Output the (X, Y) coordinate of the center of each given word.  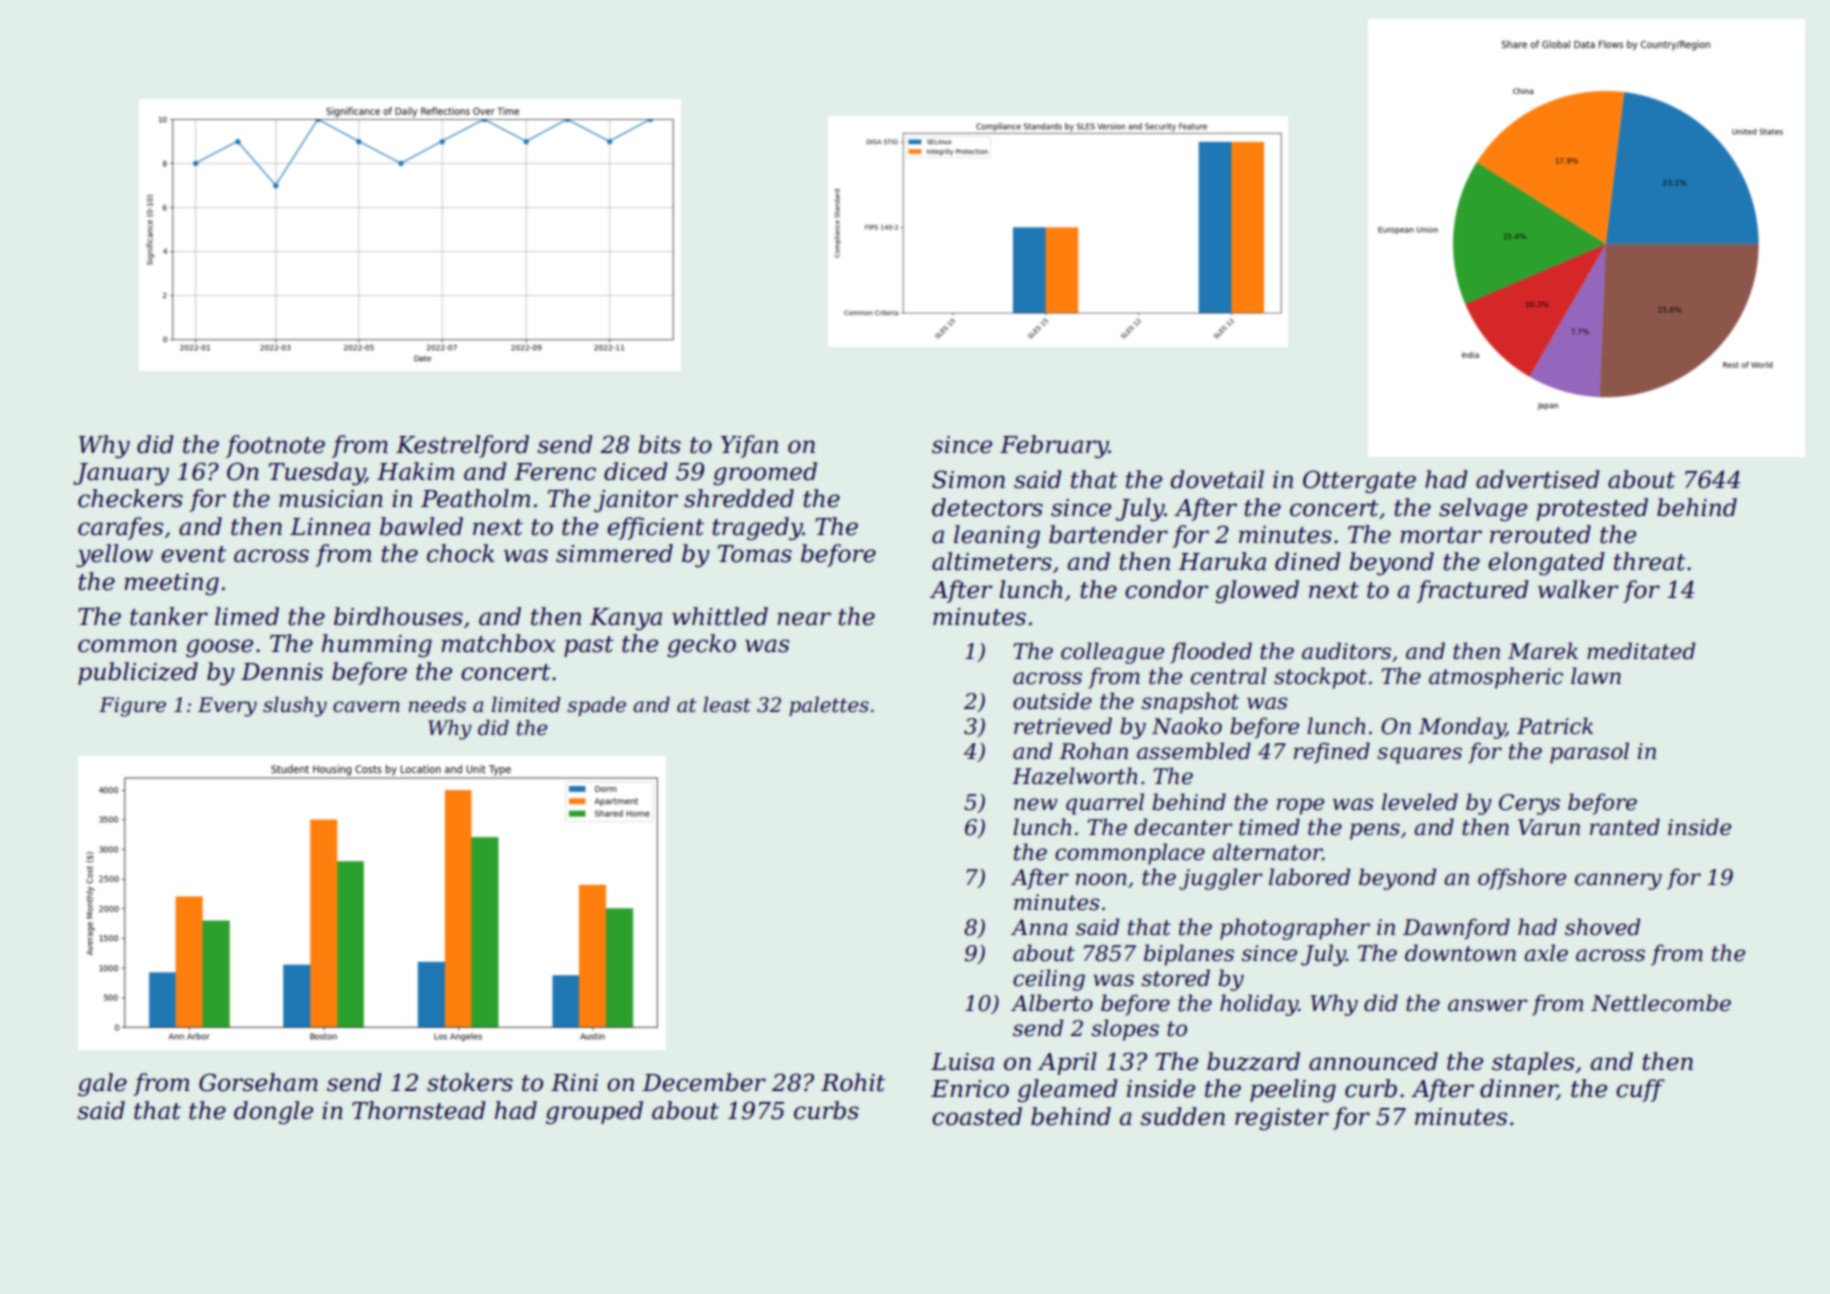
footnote (275, 446)
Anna (1039, 927)
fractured (1473, 591)
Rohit (853, 1082)
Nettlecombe (1661, 1003)
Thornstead (419, 1110)
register (1282, 1119)
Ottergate (1359, 481)
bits (659, 444)
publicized (138, 673)
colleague (1112, 653)
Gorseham (258, 1082)
